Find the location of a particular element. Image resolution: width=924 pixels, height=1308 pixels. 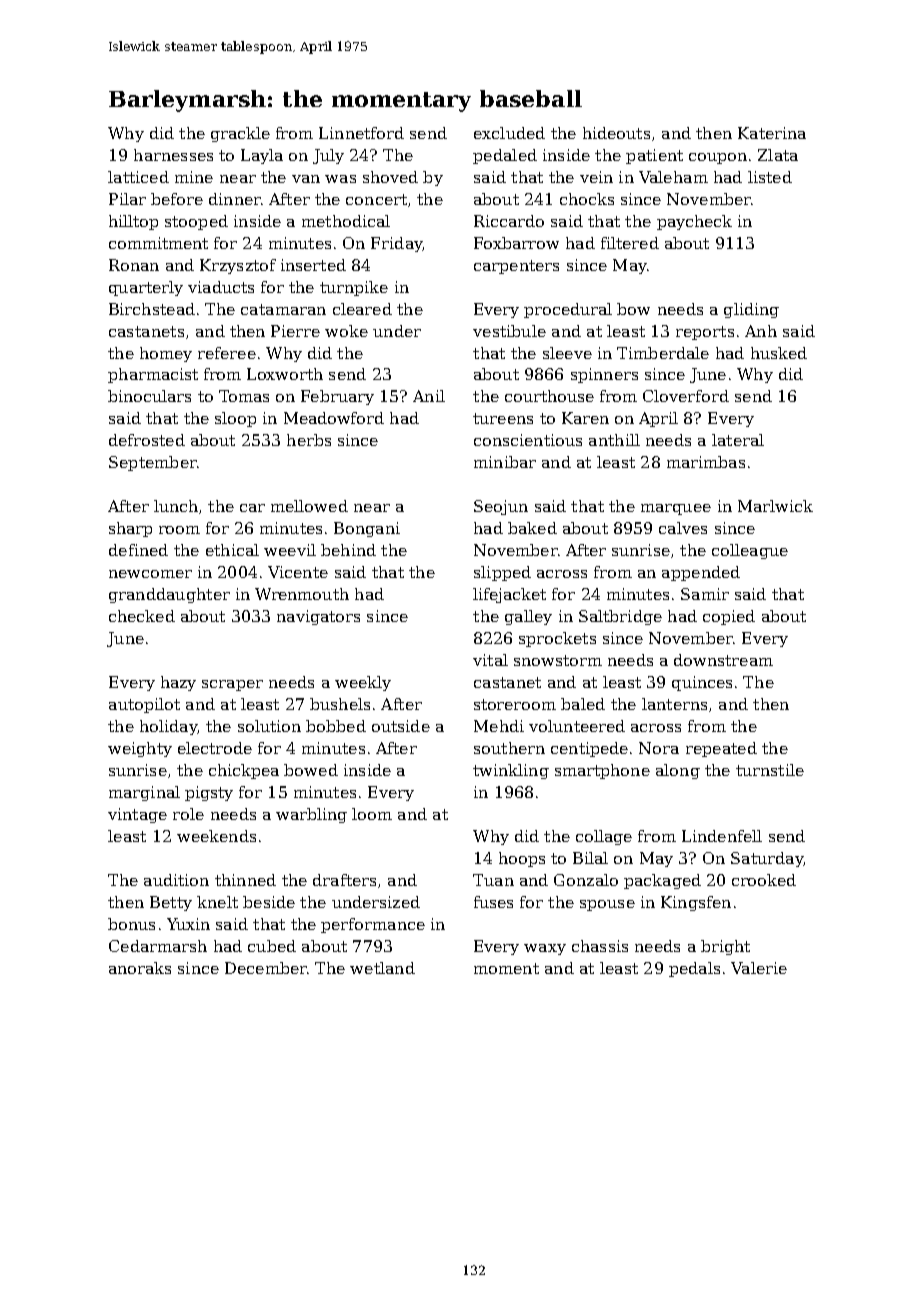

hilltop is located at coordinates (133, 222).
